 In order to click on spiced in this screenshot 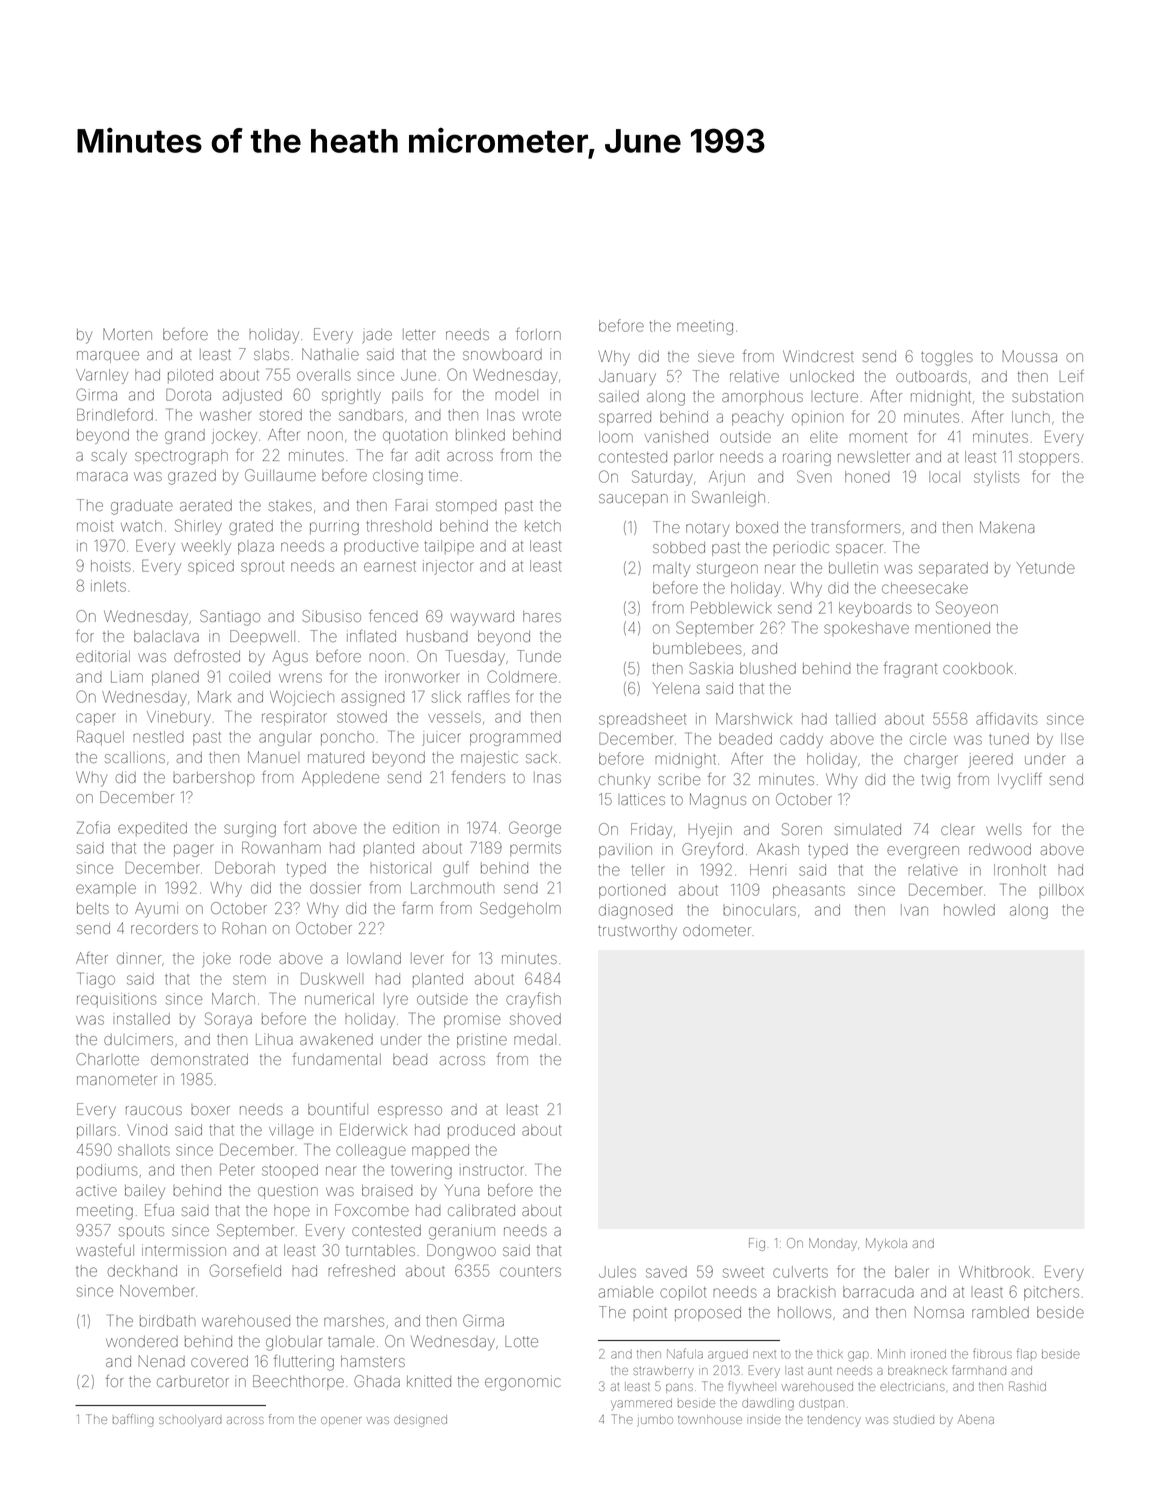, I will do `click(211, 567)`.
